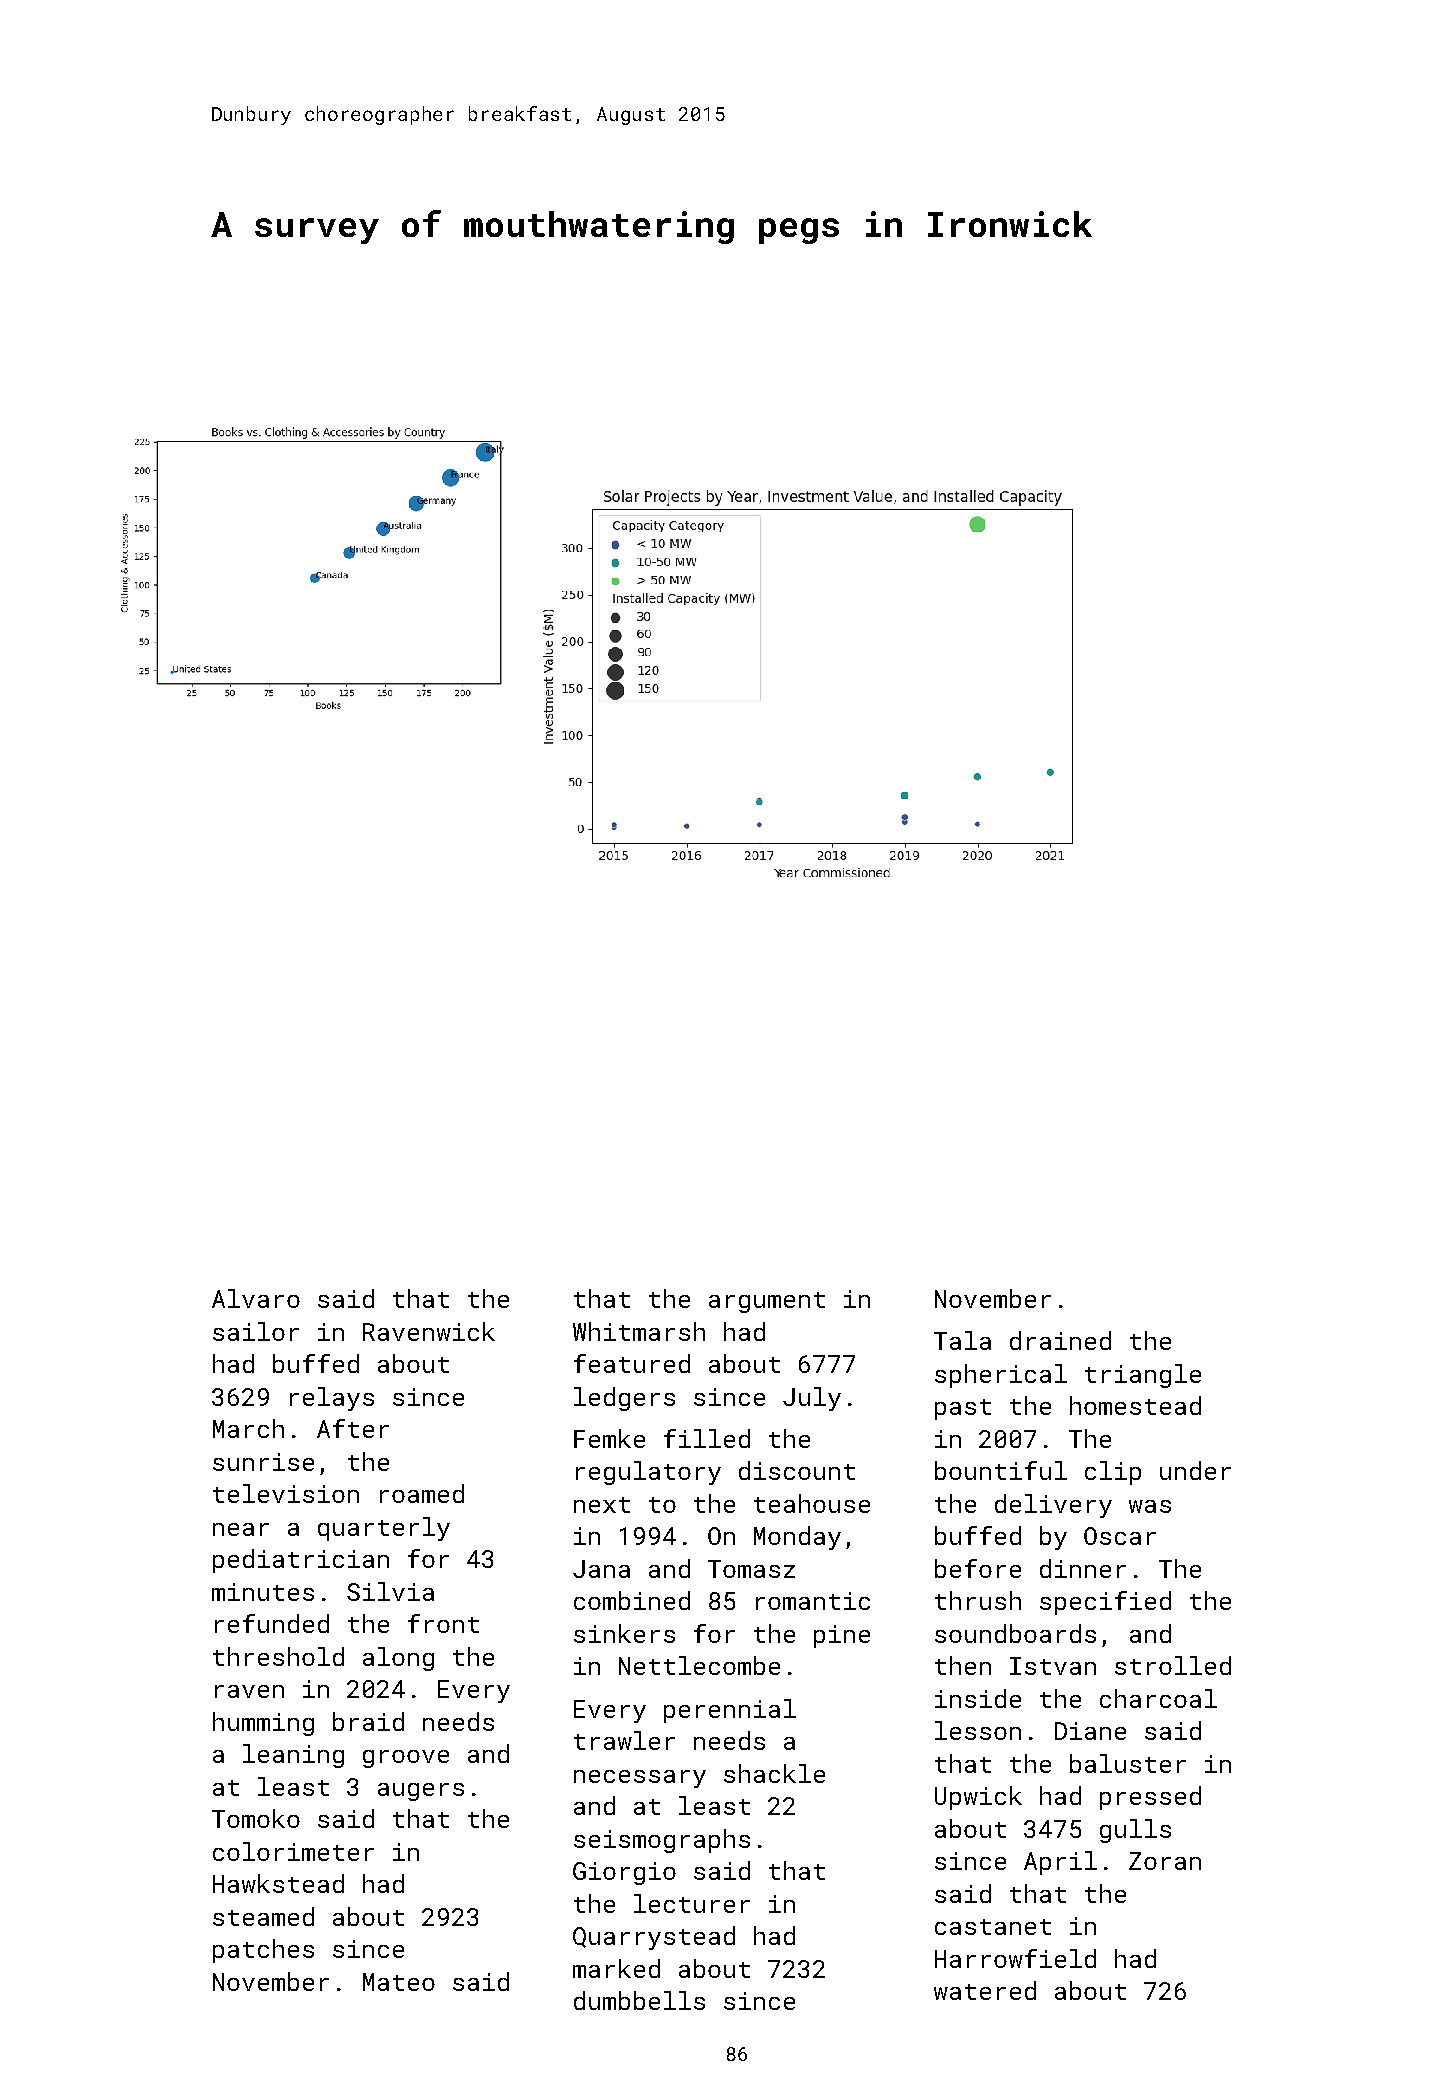 The image size is (1450, 2100). I want to click on threshold, so click(278, 1656).
